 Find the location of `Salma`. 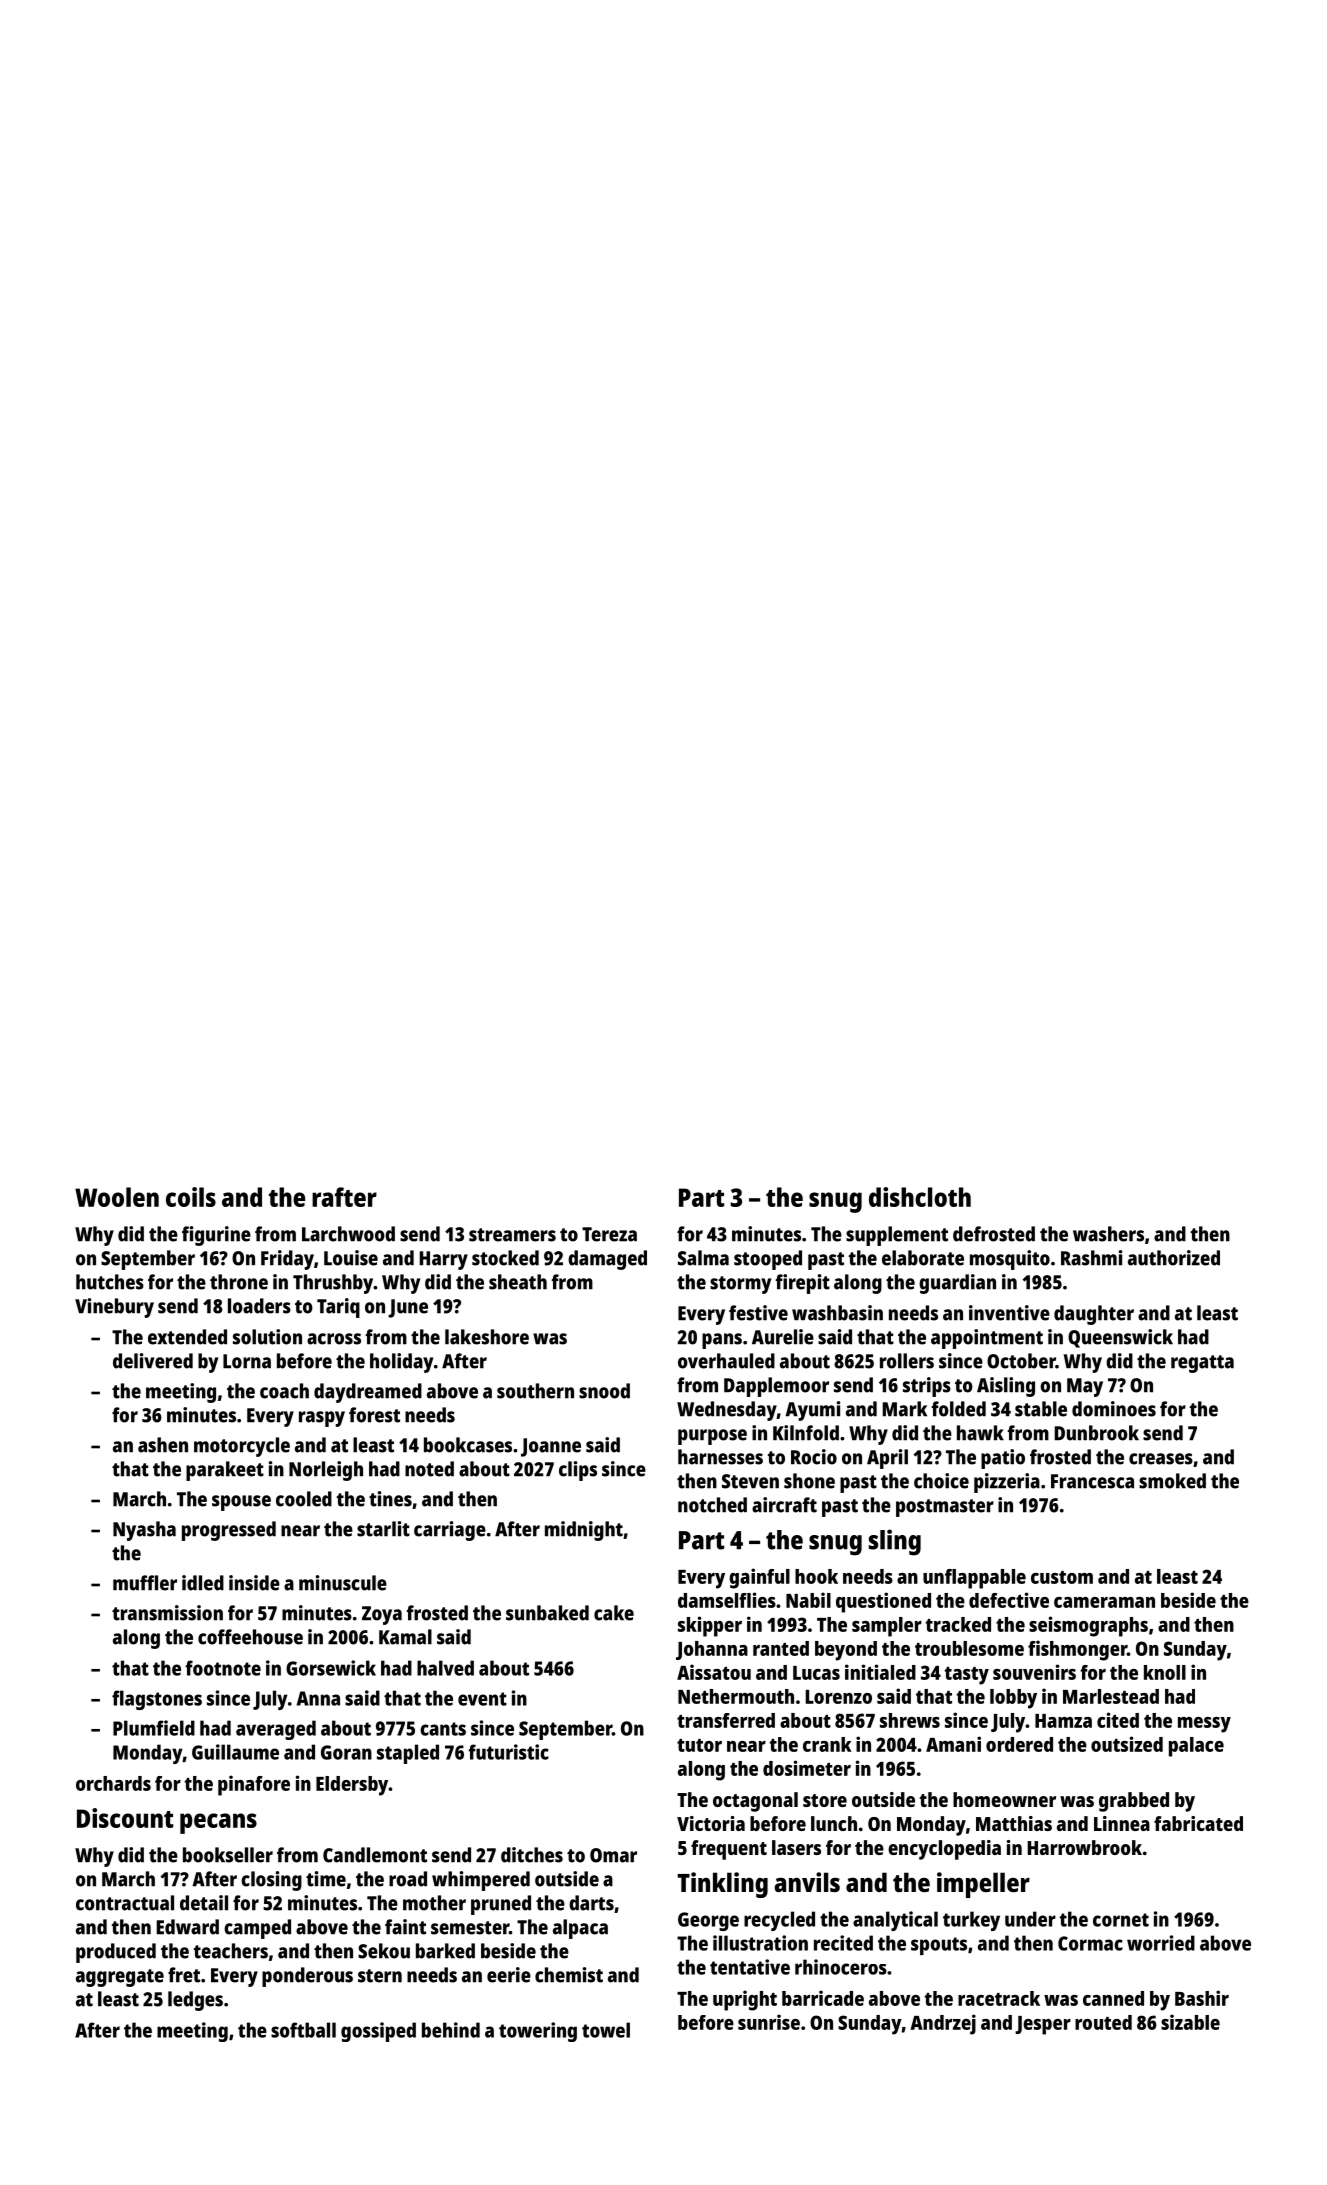

Salma is located at coordinates (703, 1258).
